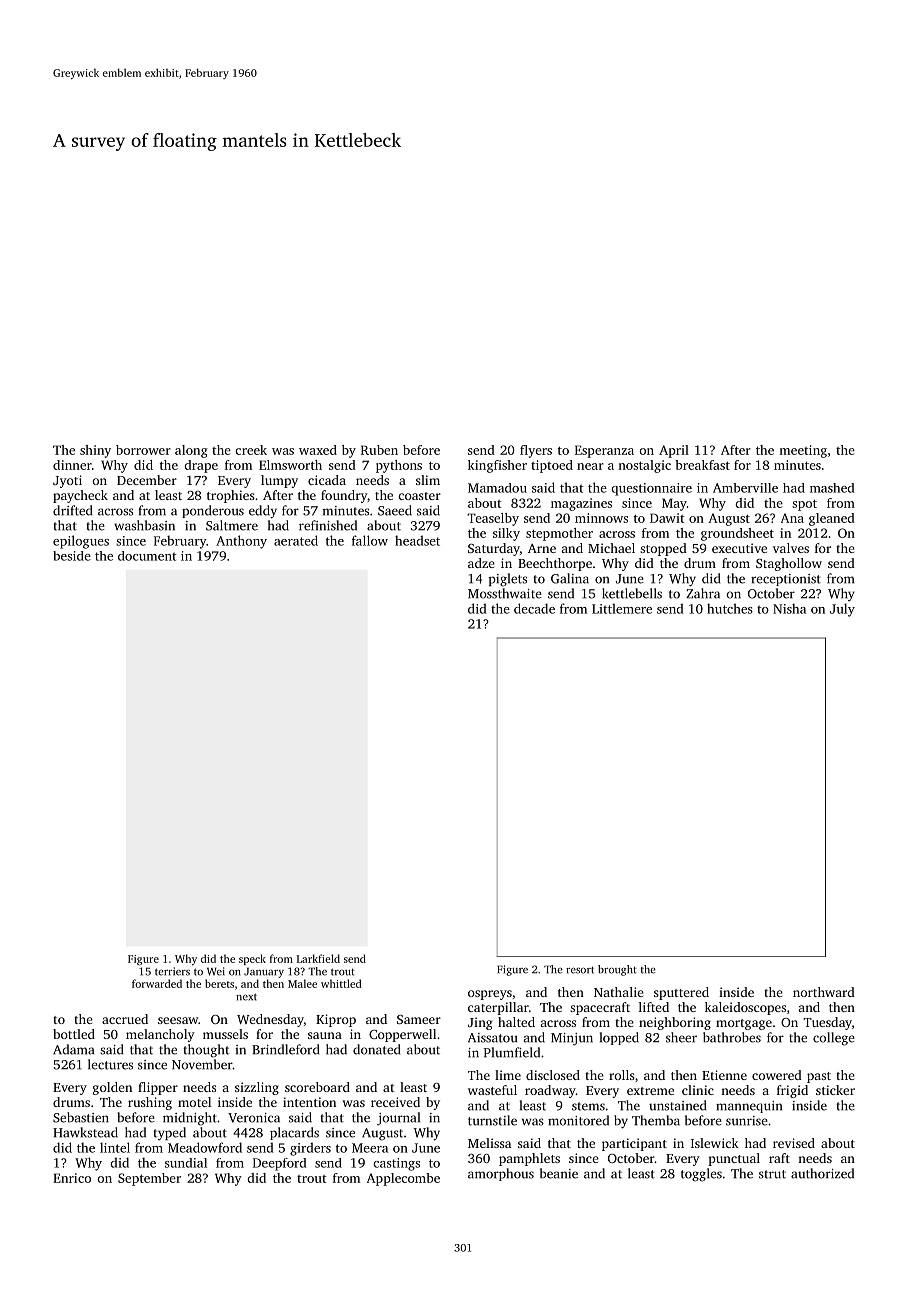  What do you see at coordinates (832, 519) in the screenshot?
I see `gleaned` at bounding box center [832, 519].
